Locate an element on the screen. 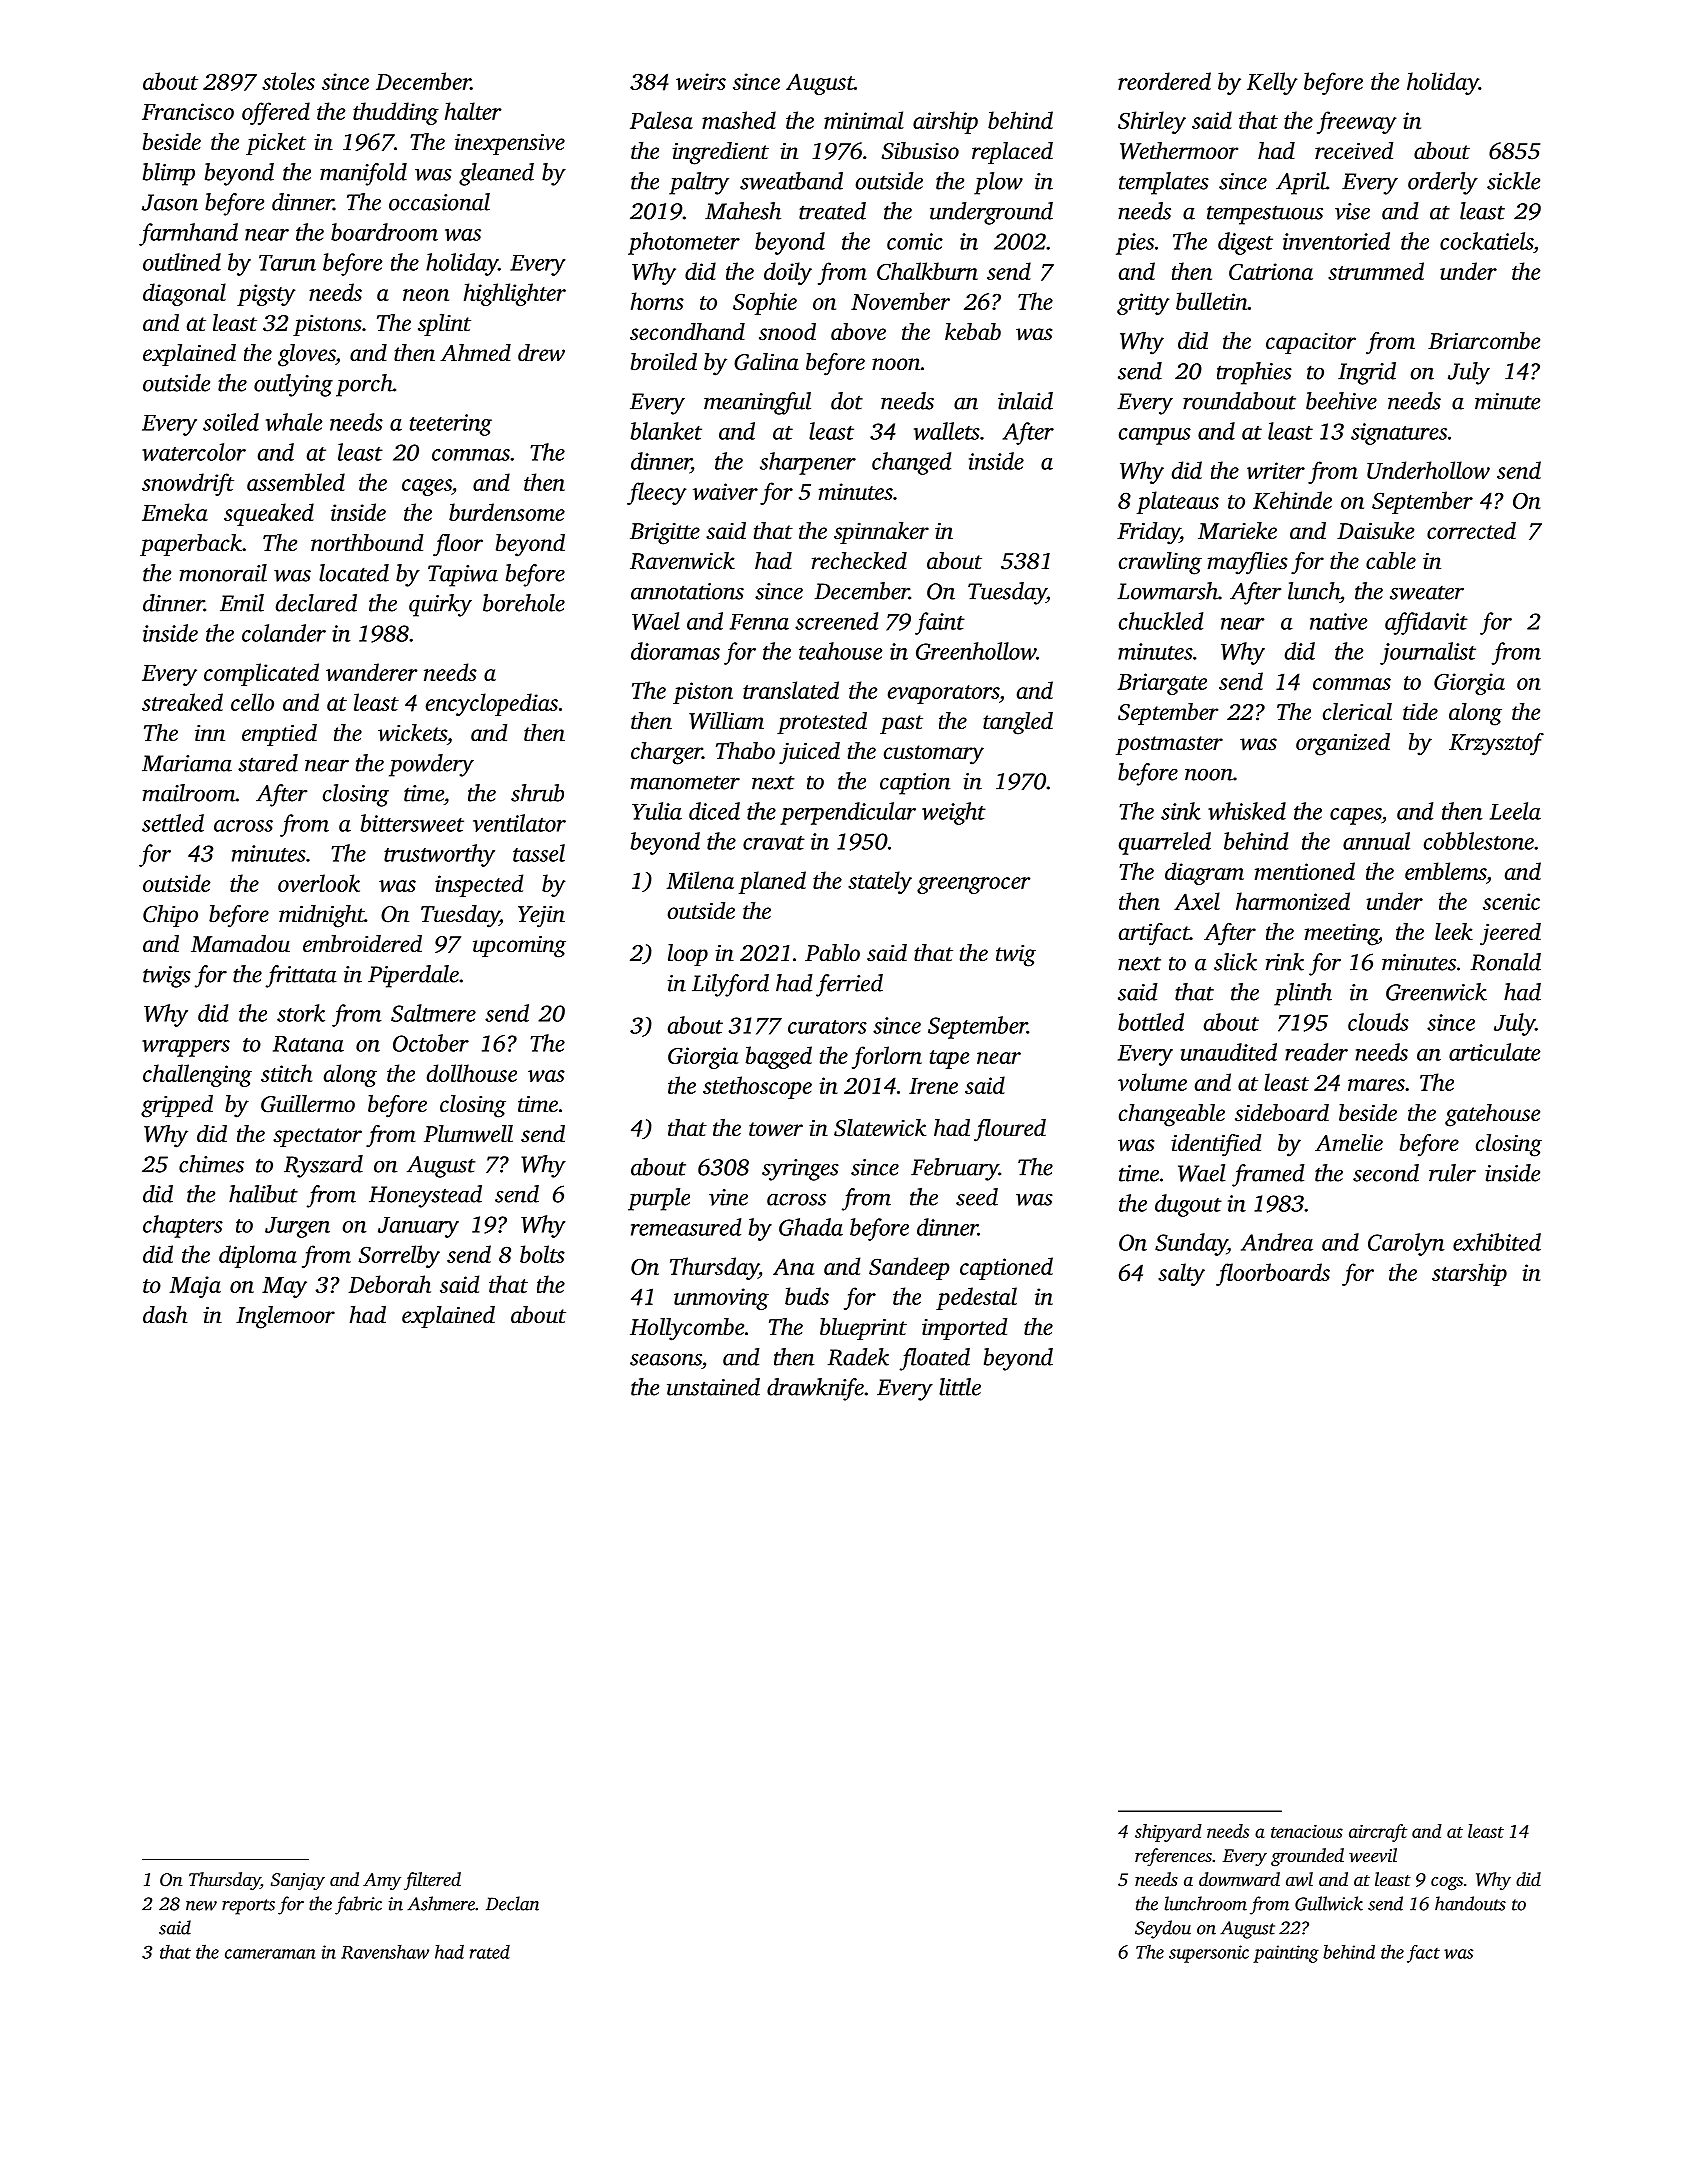 The height and width of the screenshot is (2178, 1683). Inglemoor is located at coordinates (285, 1317).
